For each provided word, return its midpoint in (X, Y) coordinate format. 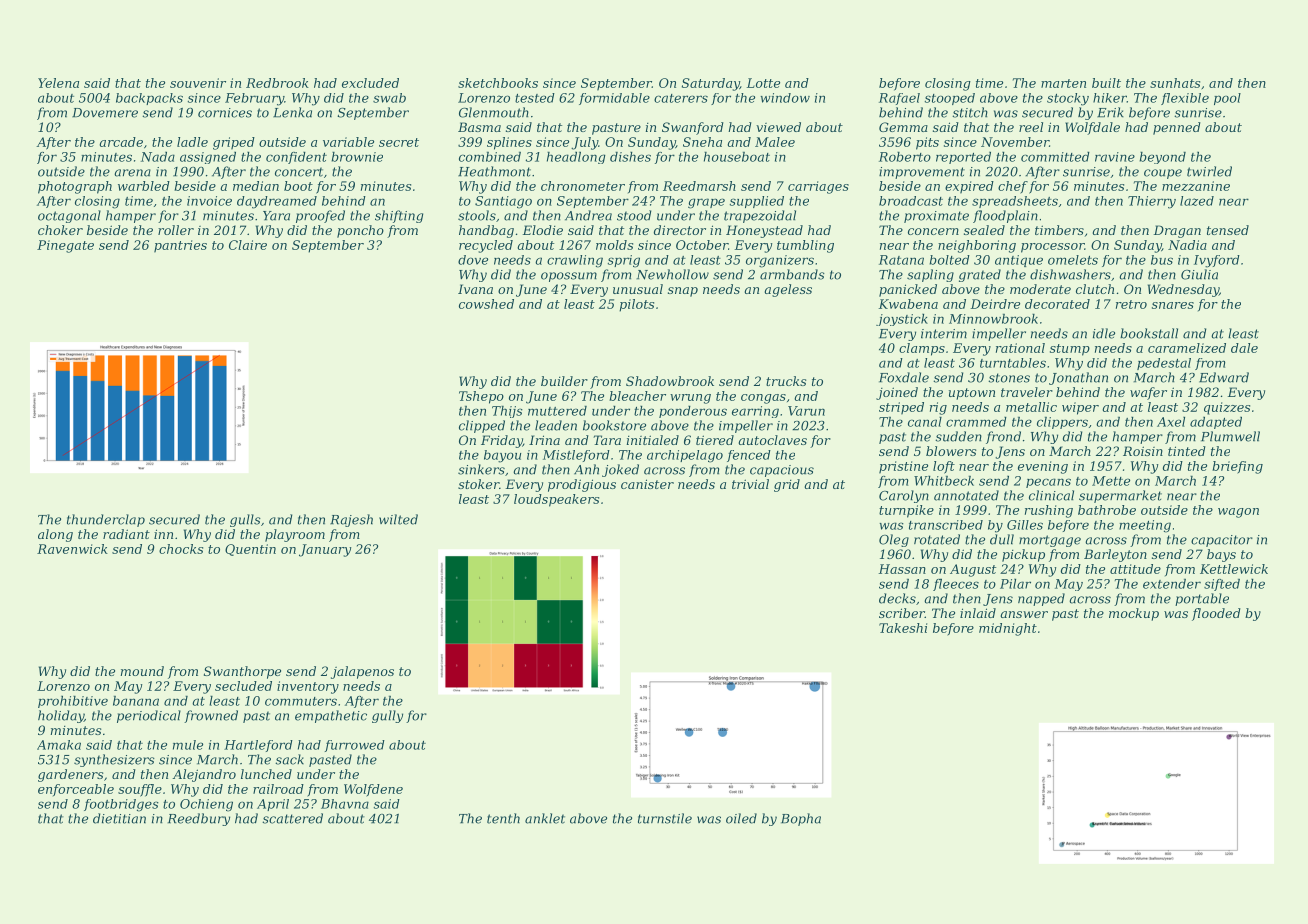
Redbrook (277, 83)
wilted (398, 519)
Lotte (763, 83)
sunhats (1175, 83)
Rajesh (351, 520)
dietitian (119, 818)
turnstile (665, 818)
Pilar (1015, 584)
